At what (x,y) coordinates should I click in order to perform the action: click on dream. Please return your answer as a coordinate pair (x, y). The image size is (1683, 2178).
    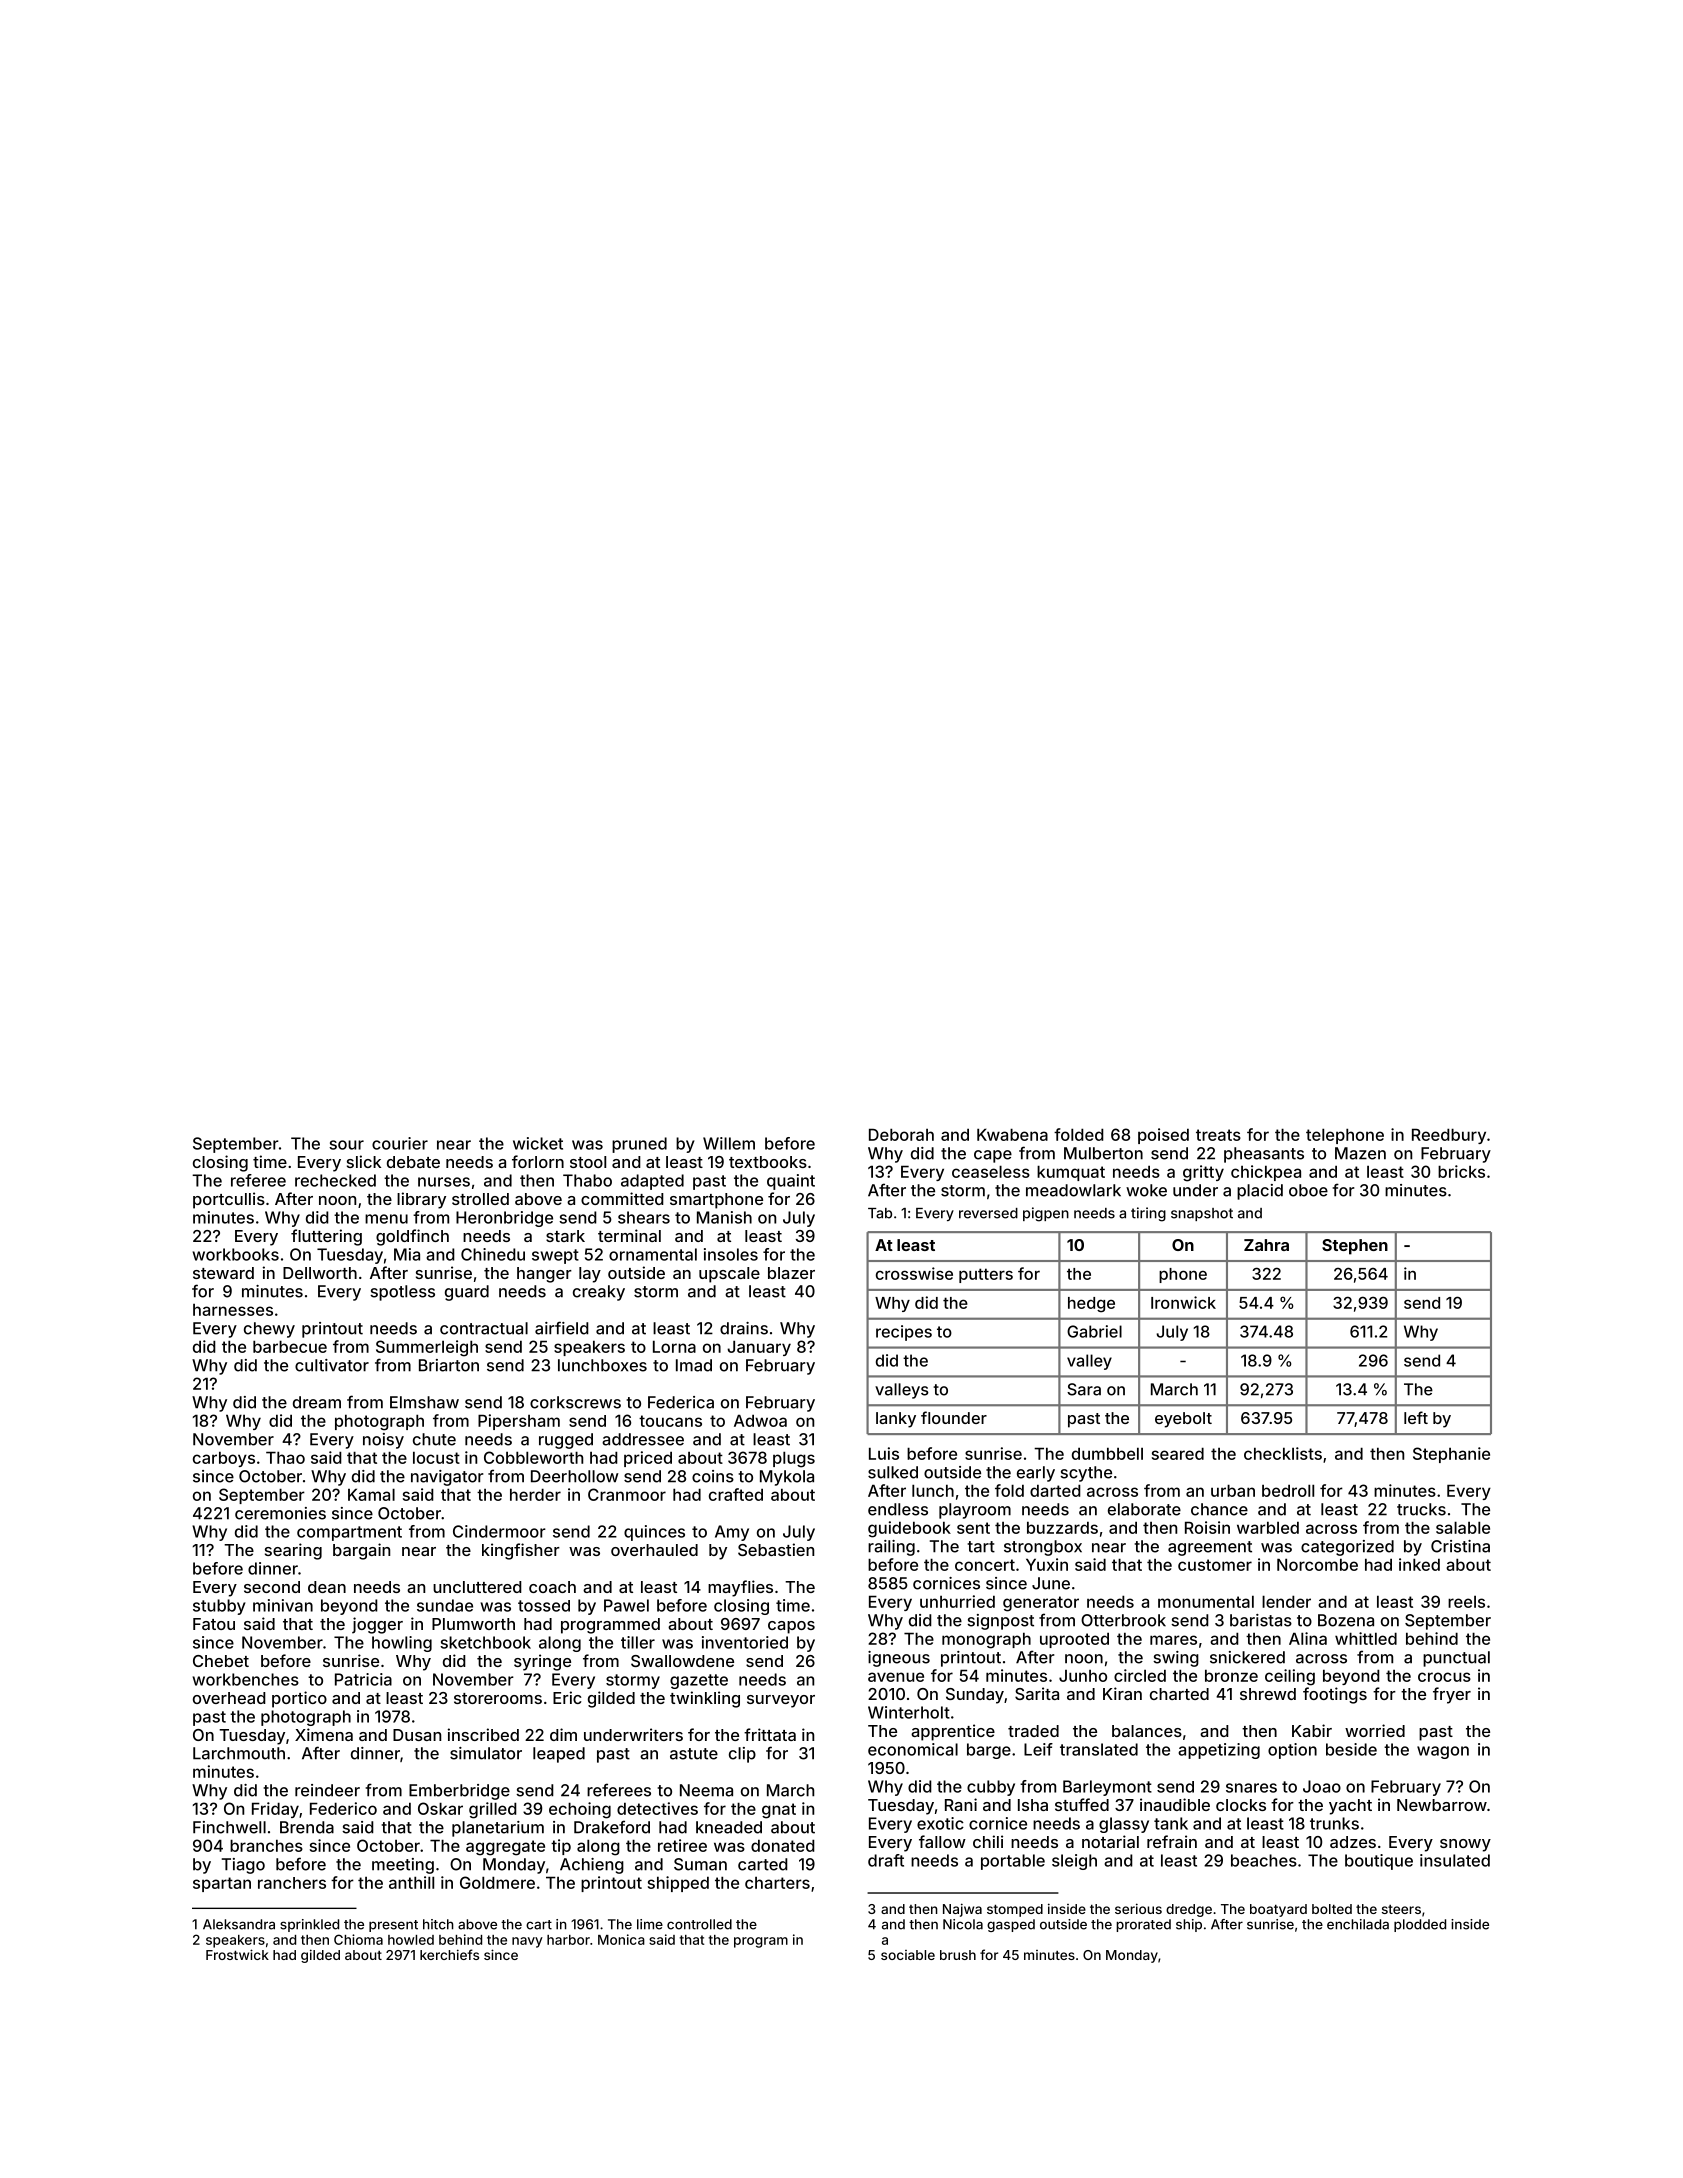
    Looking at the image, I should click on (317, 1402).
